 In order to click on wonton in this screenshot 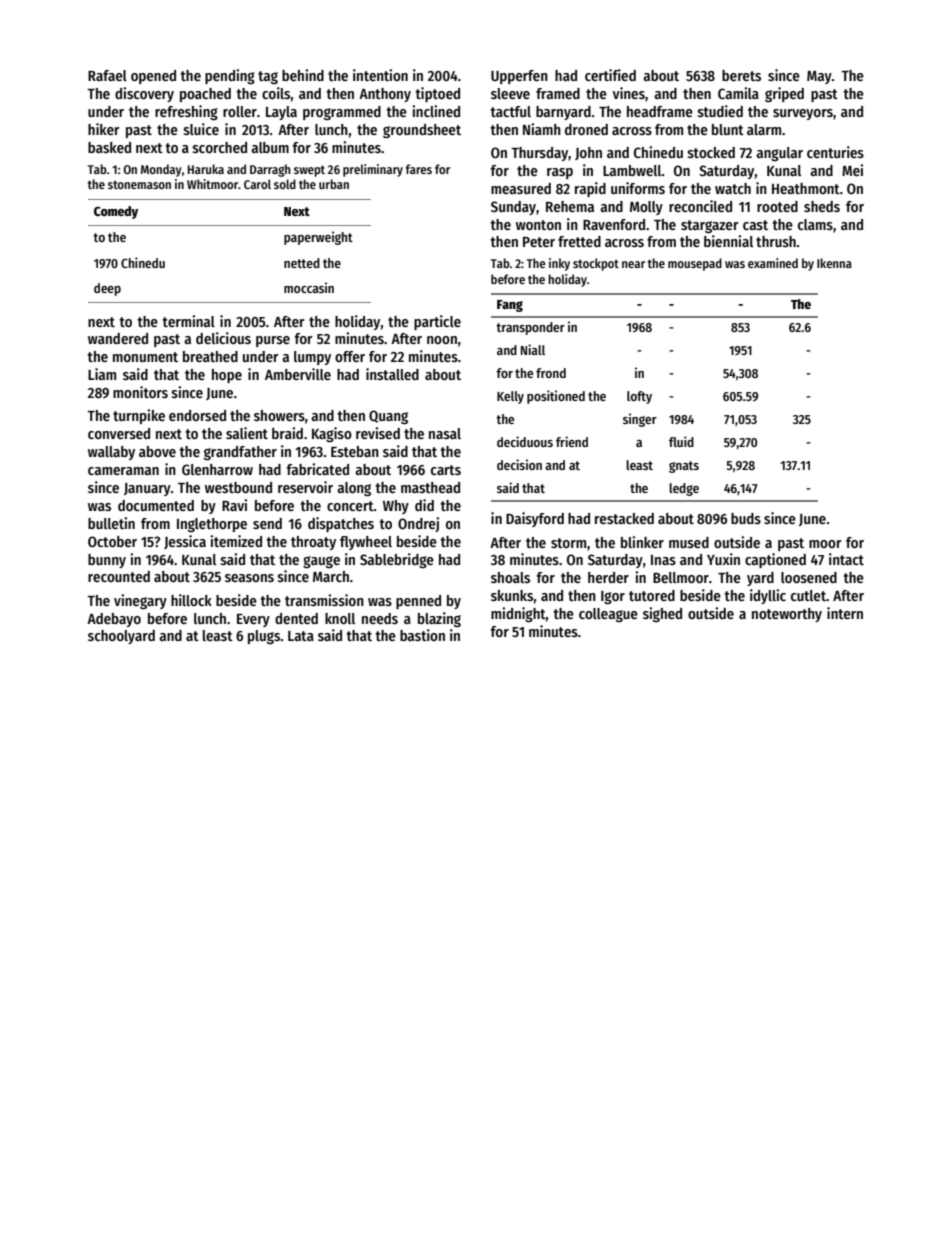, I will do `click(538, 225)`.
